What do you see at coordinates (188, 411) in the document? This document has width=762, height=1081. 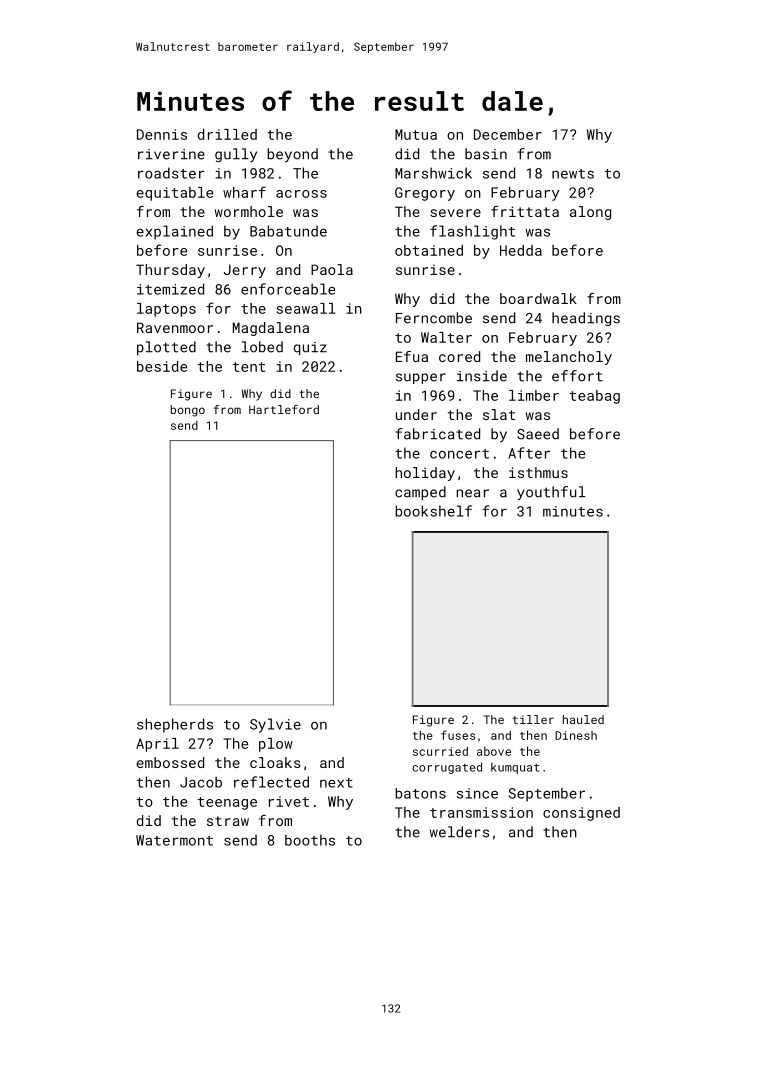 I see `bongo` at bounding box center [188, 411].
